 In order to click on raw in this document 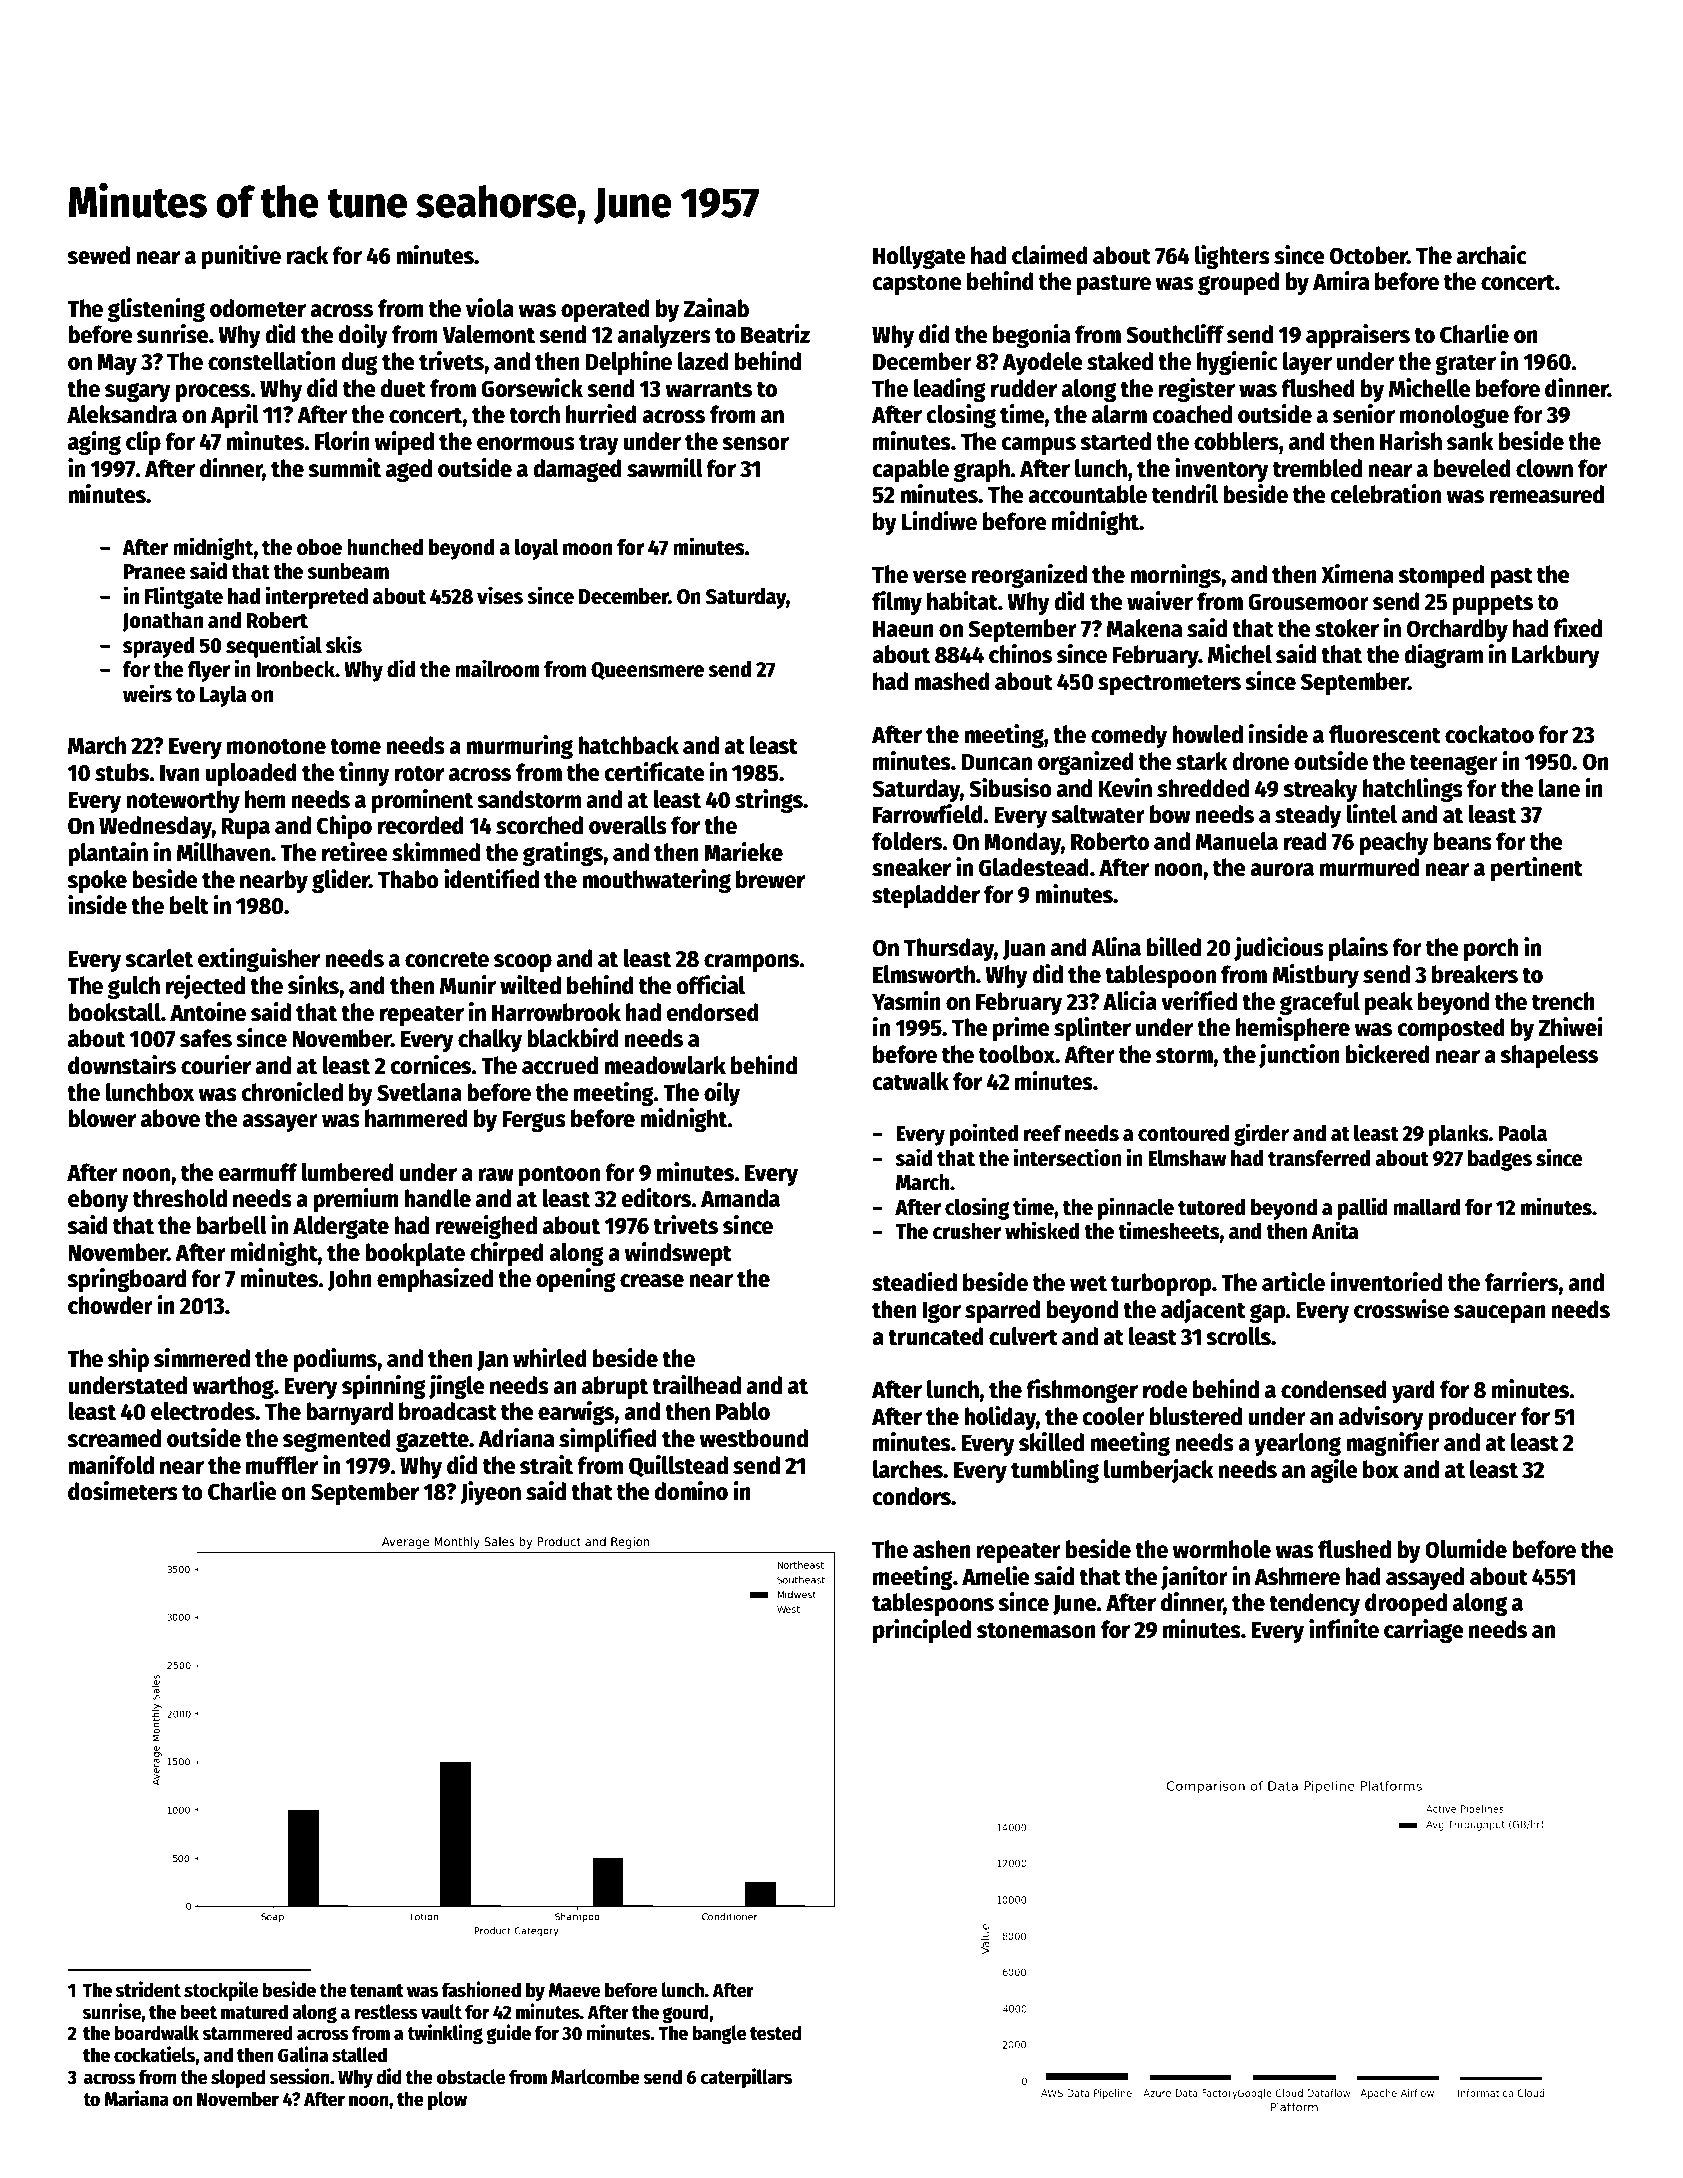, I will do `click(496, 1175)`.
